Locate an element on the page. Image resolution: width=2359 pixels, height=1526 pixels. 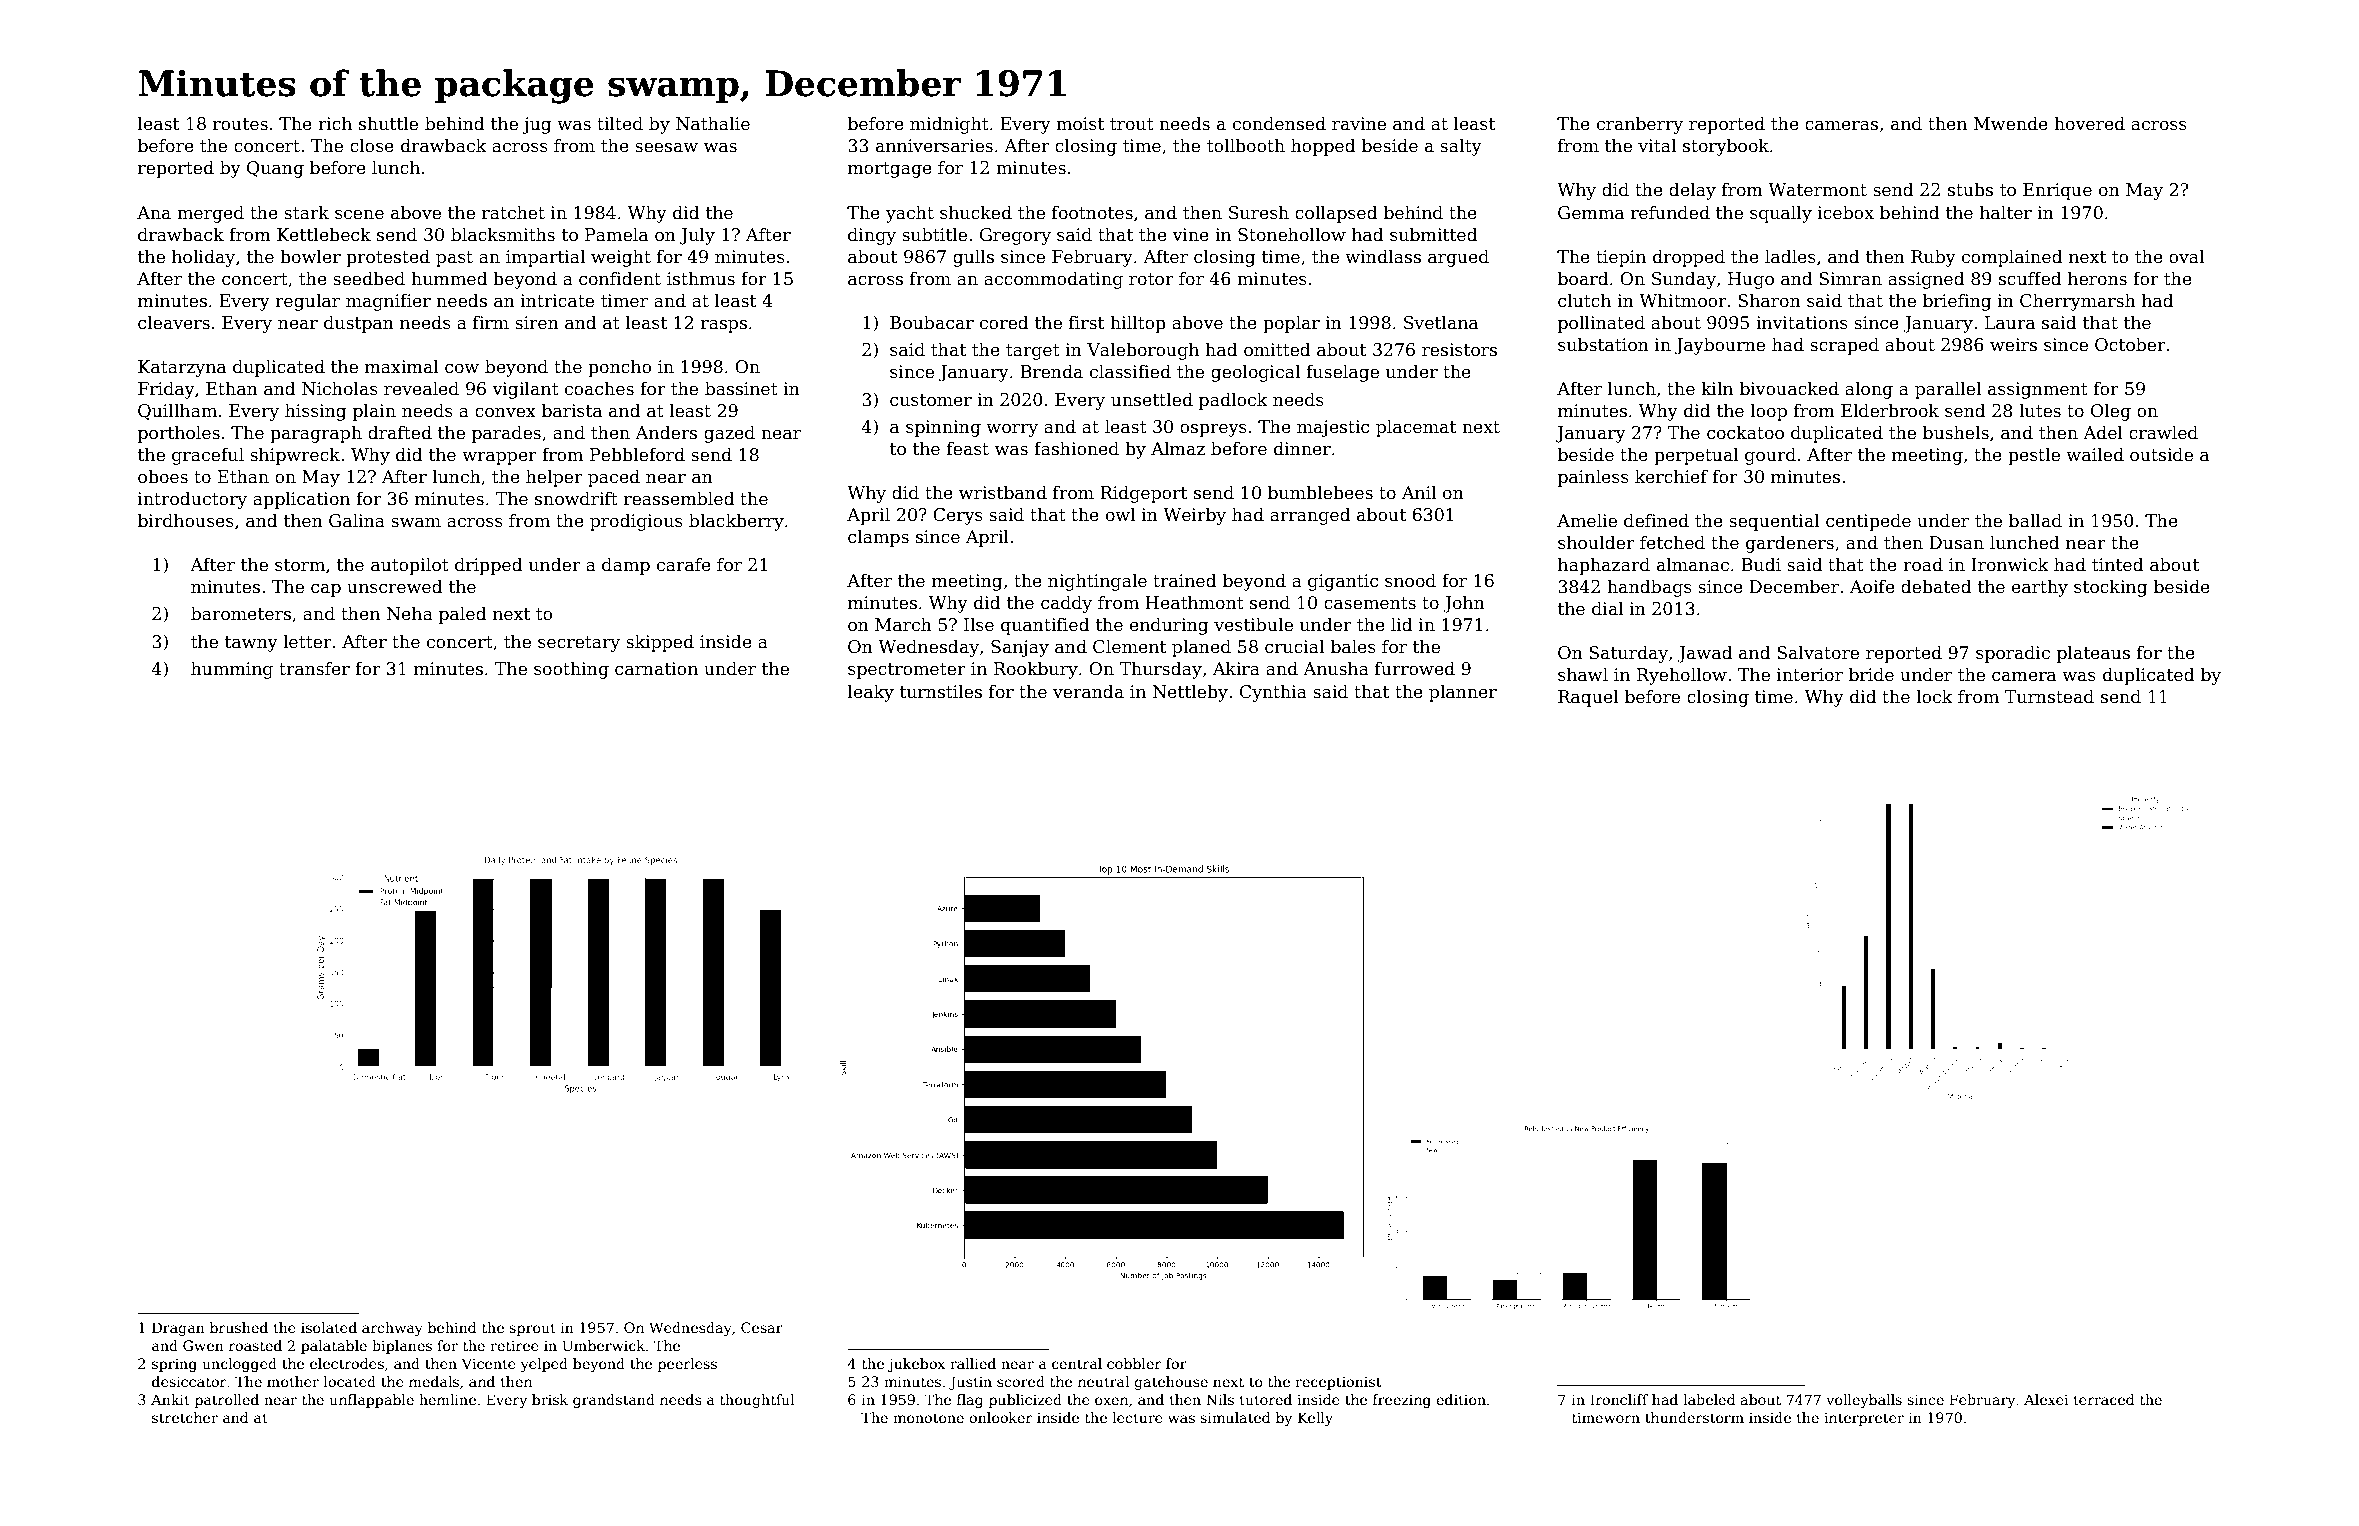
storybook is located at coordinates (1726, 147).
